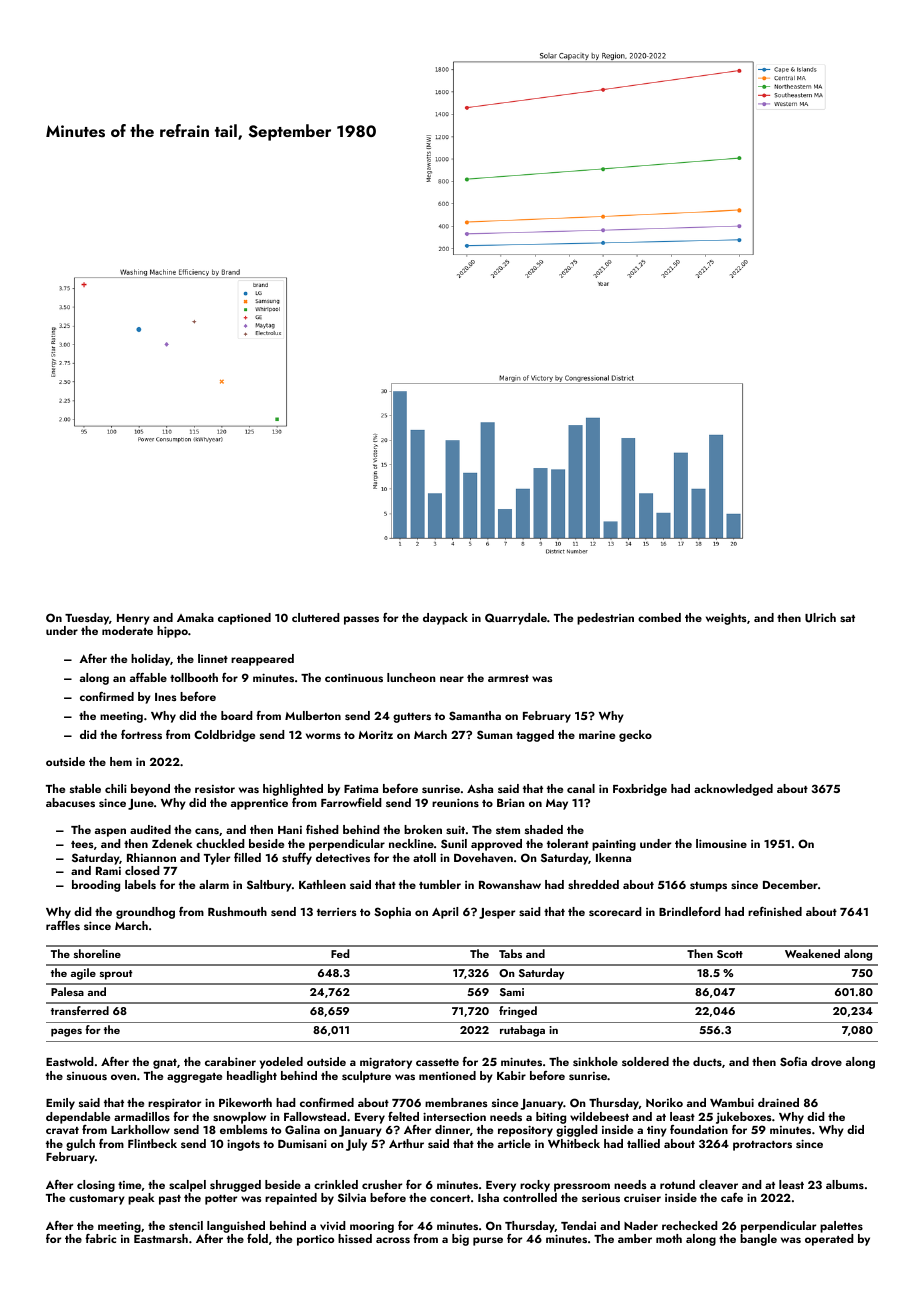  What do you see at coordinates (145, 913) in the image?
I see `groundhog` at bounding box center [145, 913].
